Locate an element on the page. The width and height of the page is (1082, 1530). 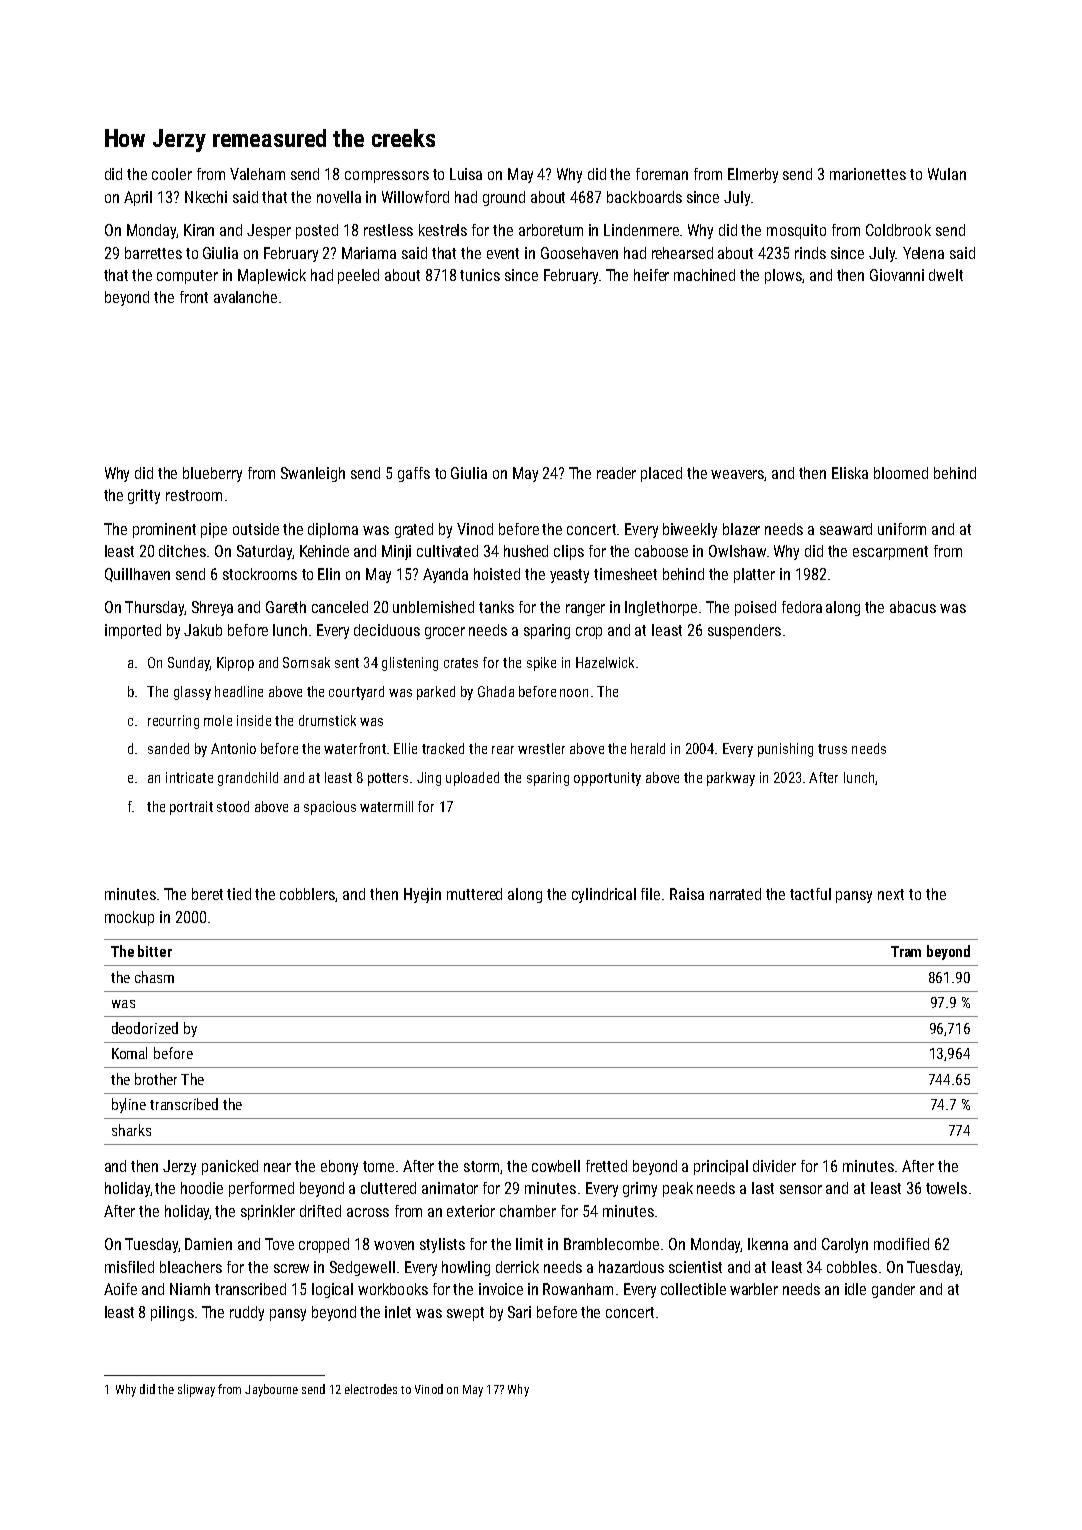
Quillhaven is located at coordinates (137, 575).
